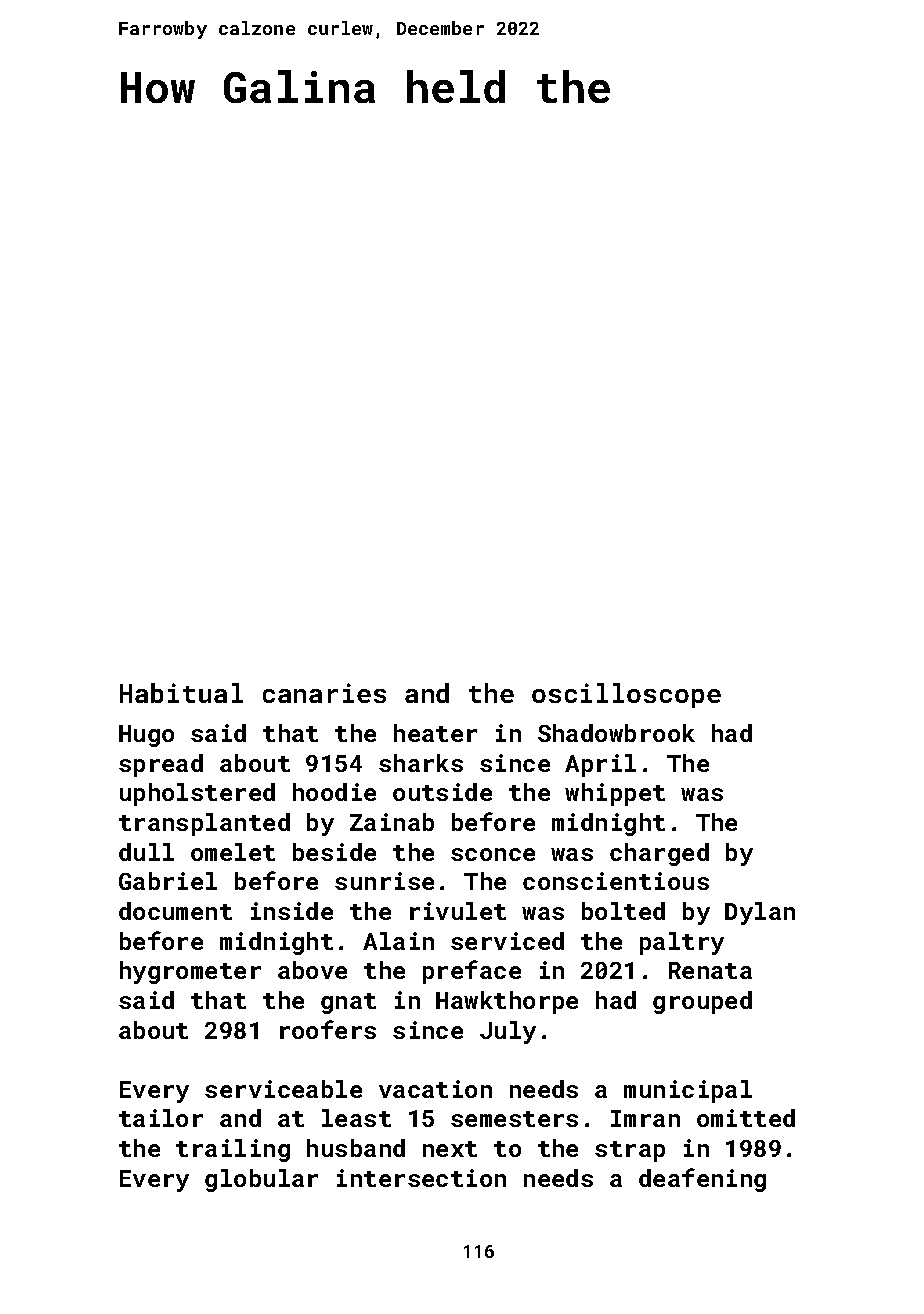  What do you see at coordinates (261, 1180) in the screenshot?
I see `globular` at bounding box center [261, 1180].
